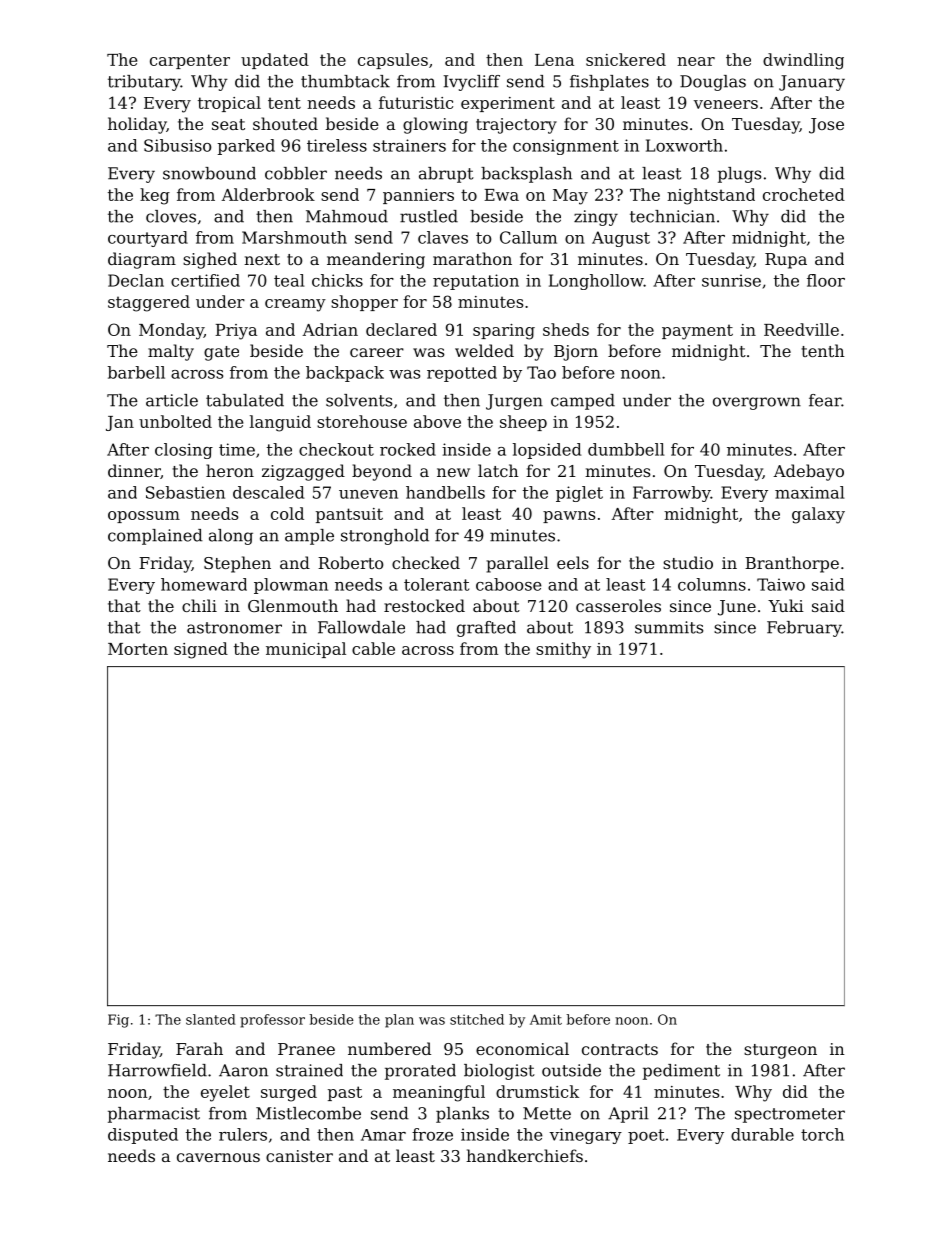 This screenshot has width=952, height=1233. Describe the element at coordinates (175, 421) in the screenshot. I see `unbolted` at that location.
